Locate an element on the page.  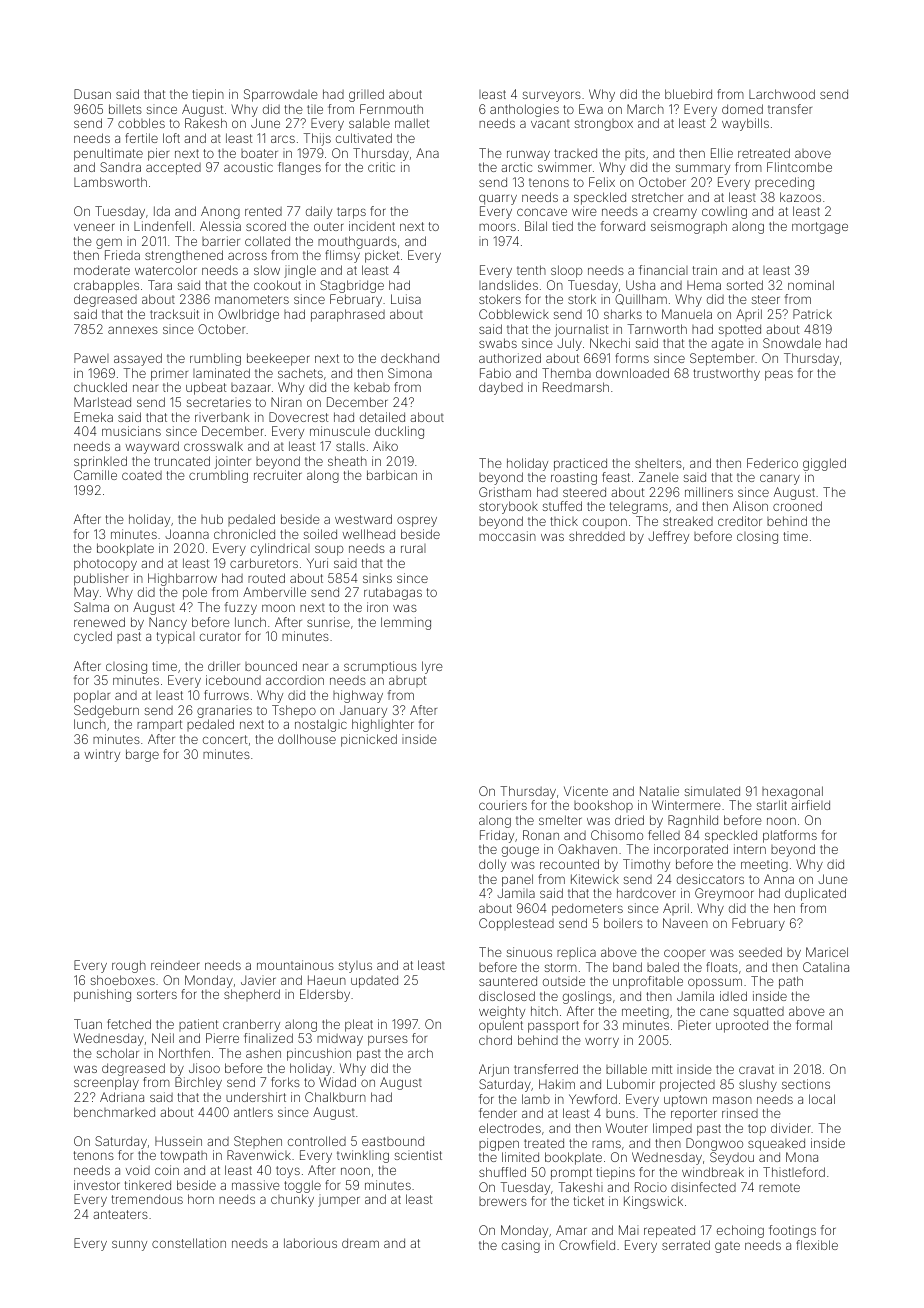
barge is located at coordinates (142, 755).
